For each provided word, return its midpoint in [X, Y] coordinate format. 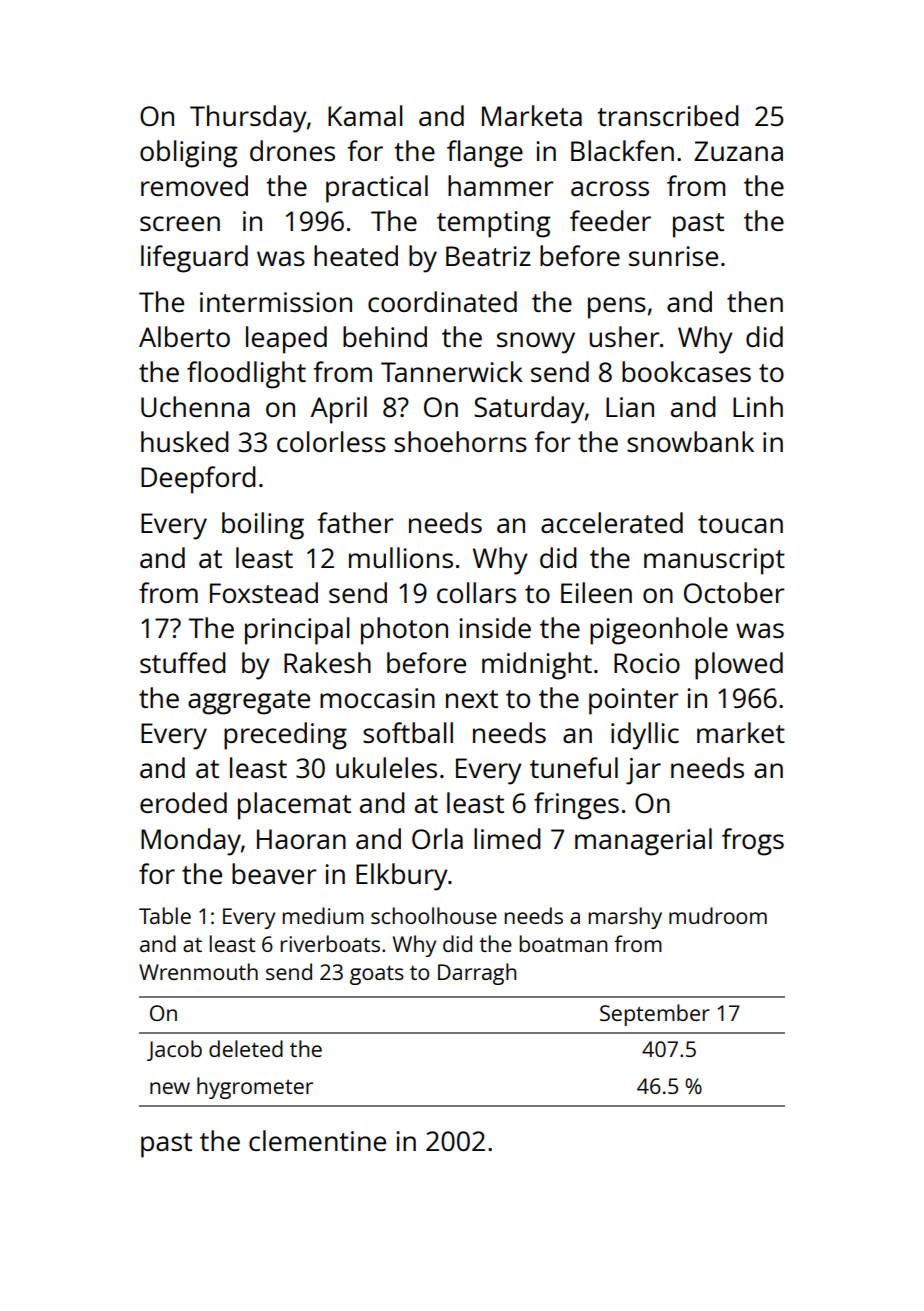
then [755, 301]
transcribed [668, 115]
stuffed [183, 662]
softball [408, 732]
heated [356, 255]
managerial [643, 842]
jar [643, 771]
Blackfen [622, 150]
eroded [183, 802]
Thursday [248, 119]
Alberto [184, 336]
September [655, 1015]
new [170, 1088]
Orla [437, 838]
